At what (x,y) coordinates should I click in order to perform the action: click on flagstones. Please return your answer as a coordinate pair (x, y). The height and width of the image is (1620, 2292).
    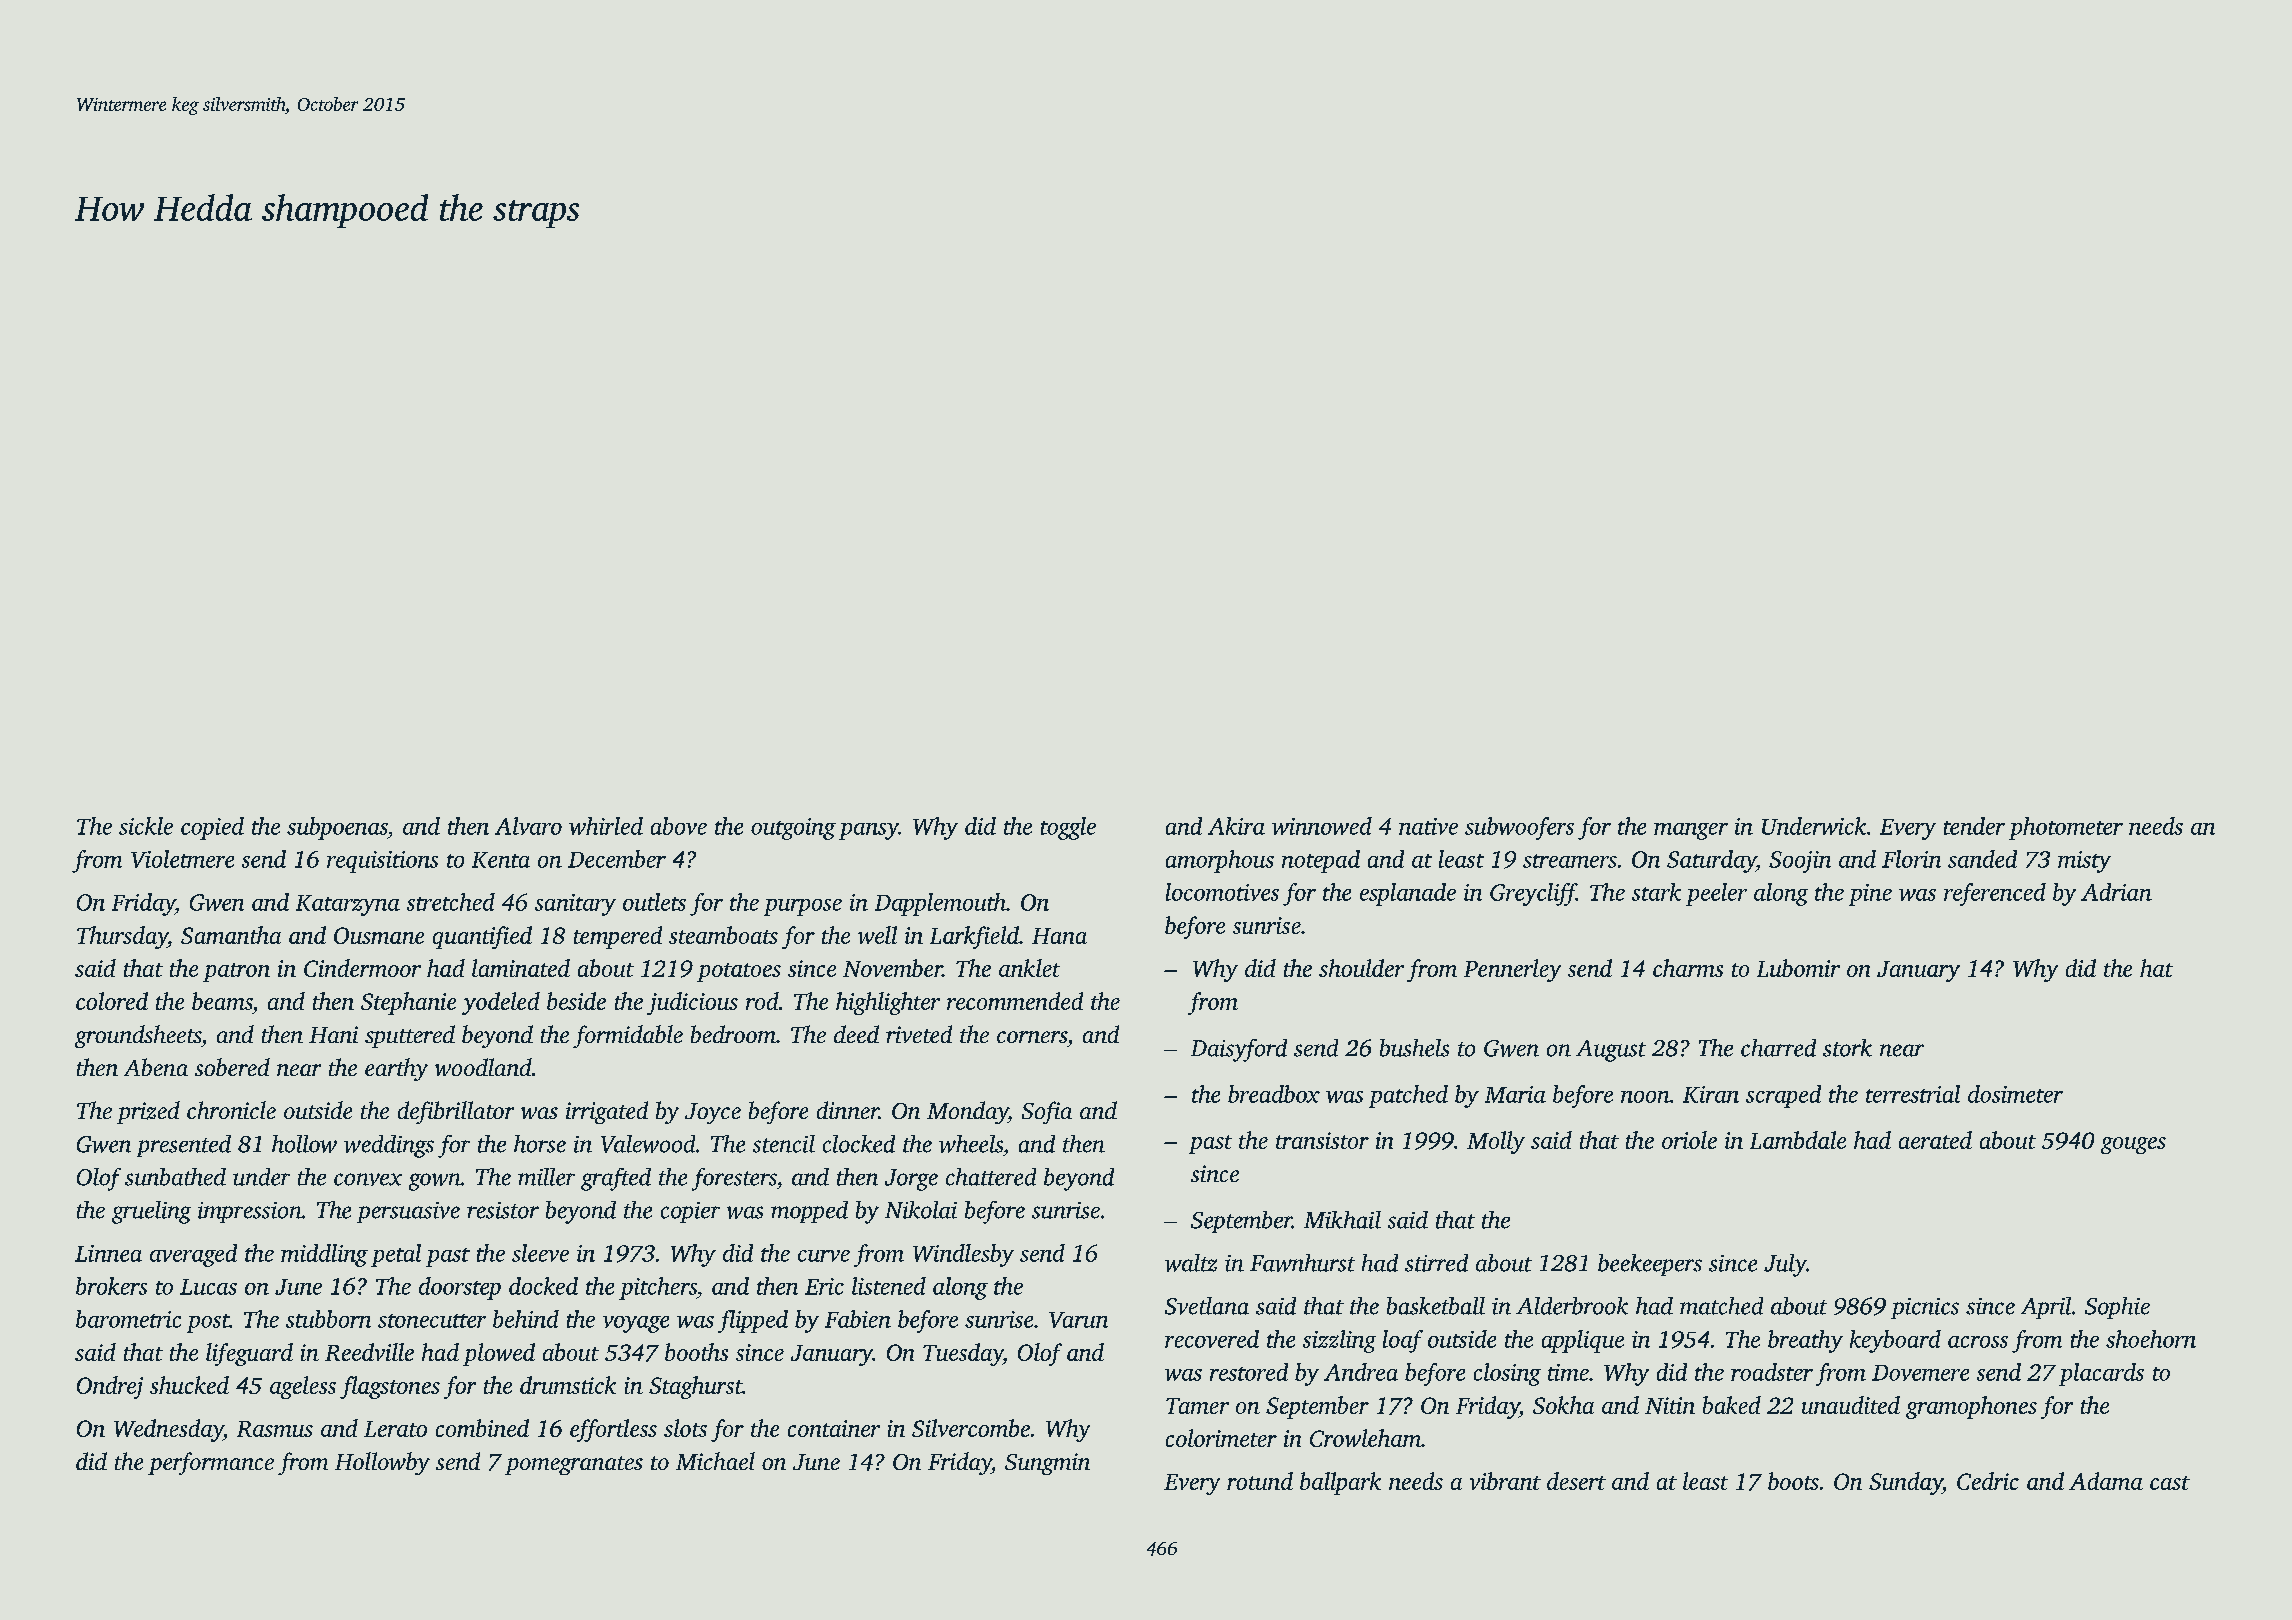
    Looking at the image, I should click on (390, 1387).
